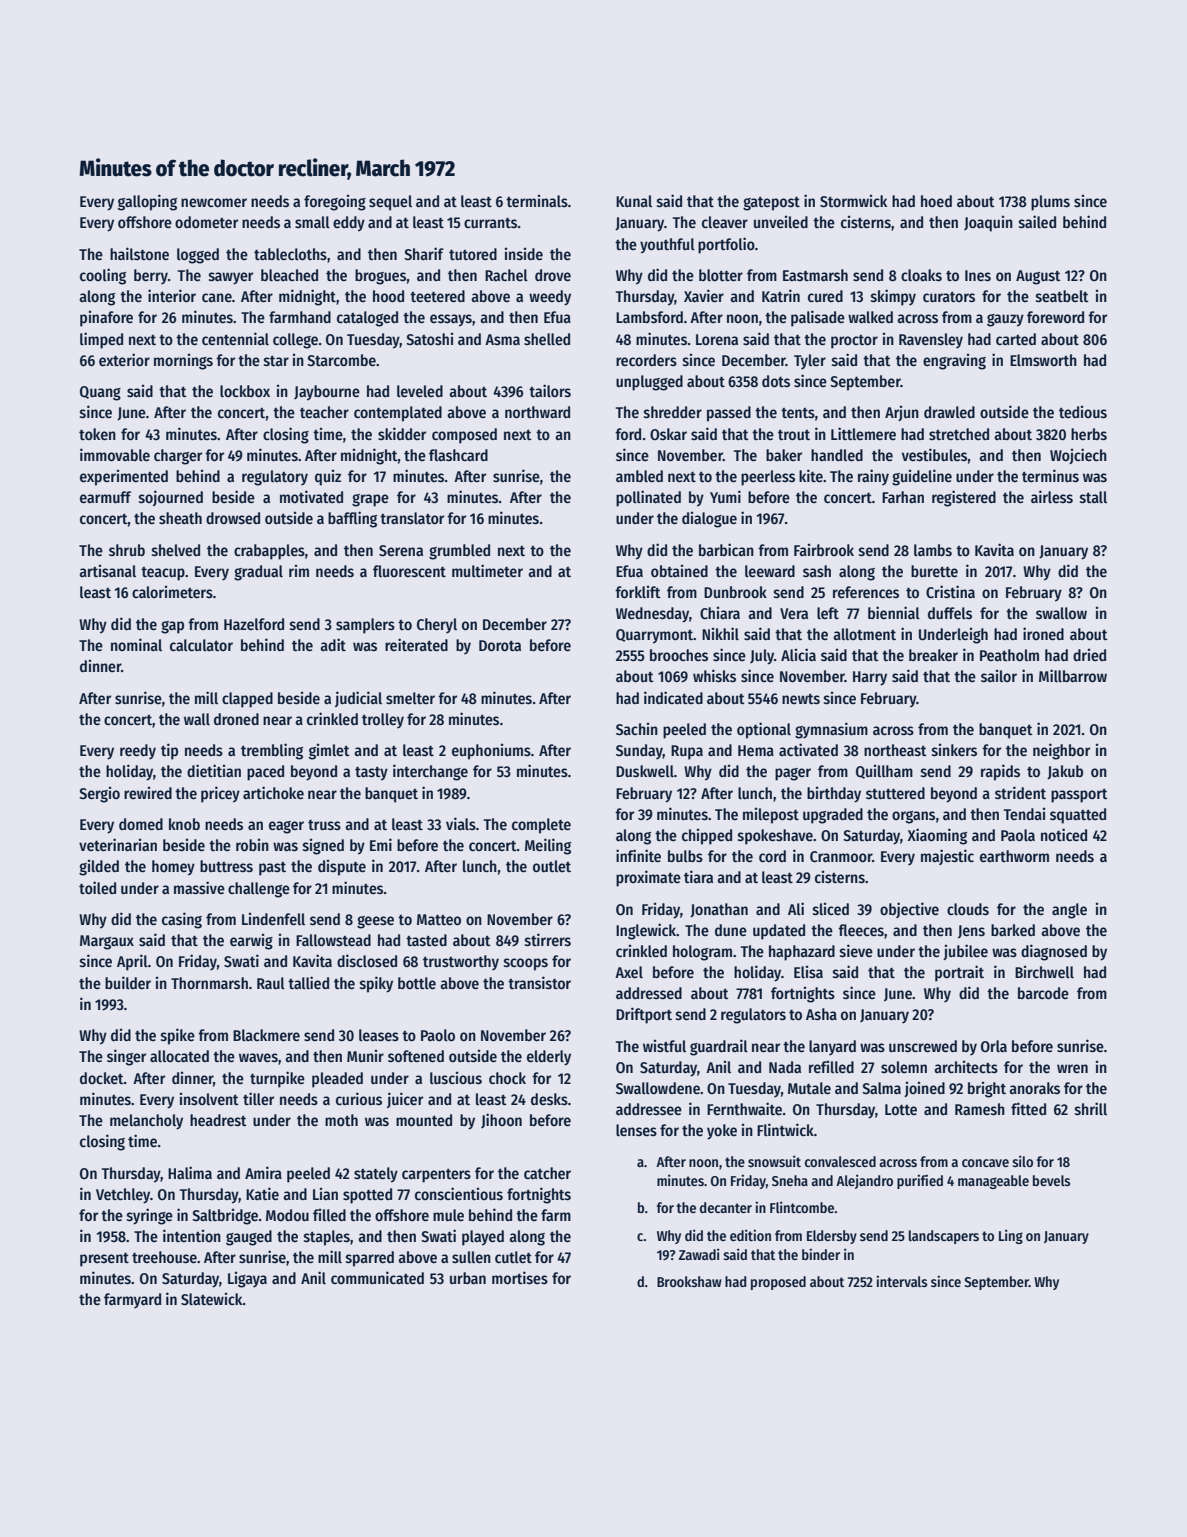  Describe the element at coordinates (124, 478) in the document. I see `experimented` at that location.
